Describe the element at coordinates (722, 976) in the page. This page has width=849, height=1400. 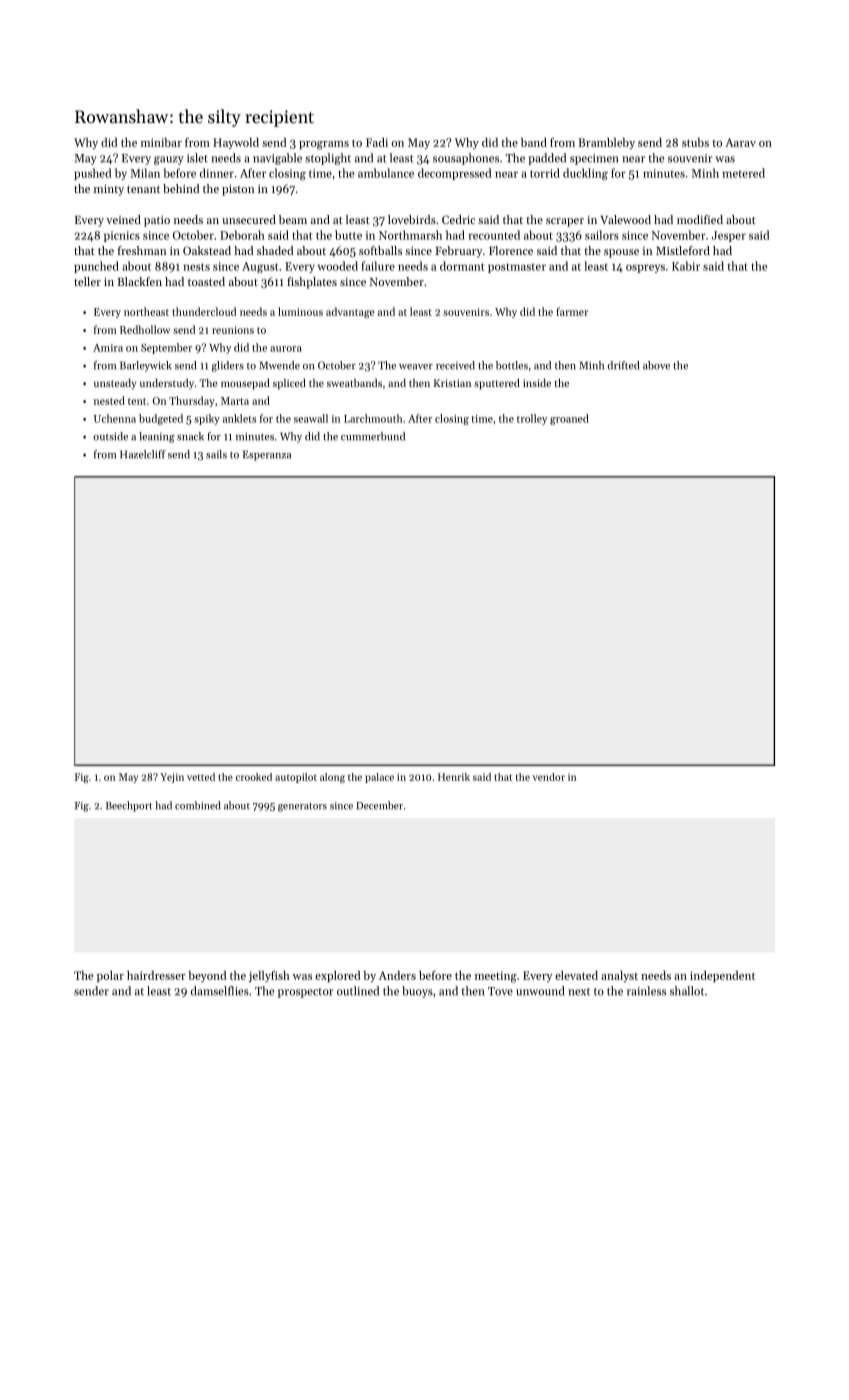
I see `independent` at that location.
